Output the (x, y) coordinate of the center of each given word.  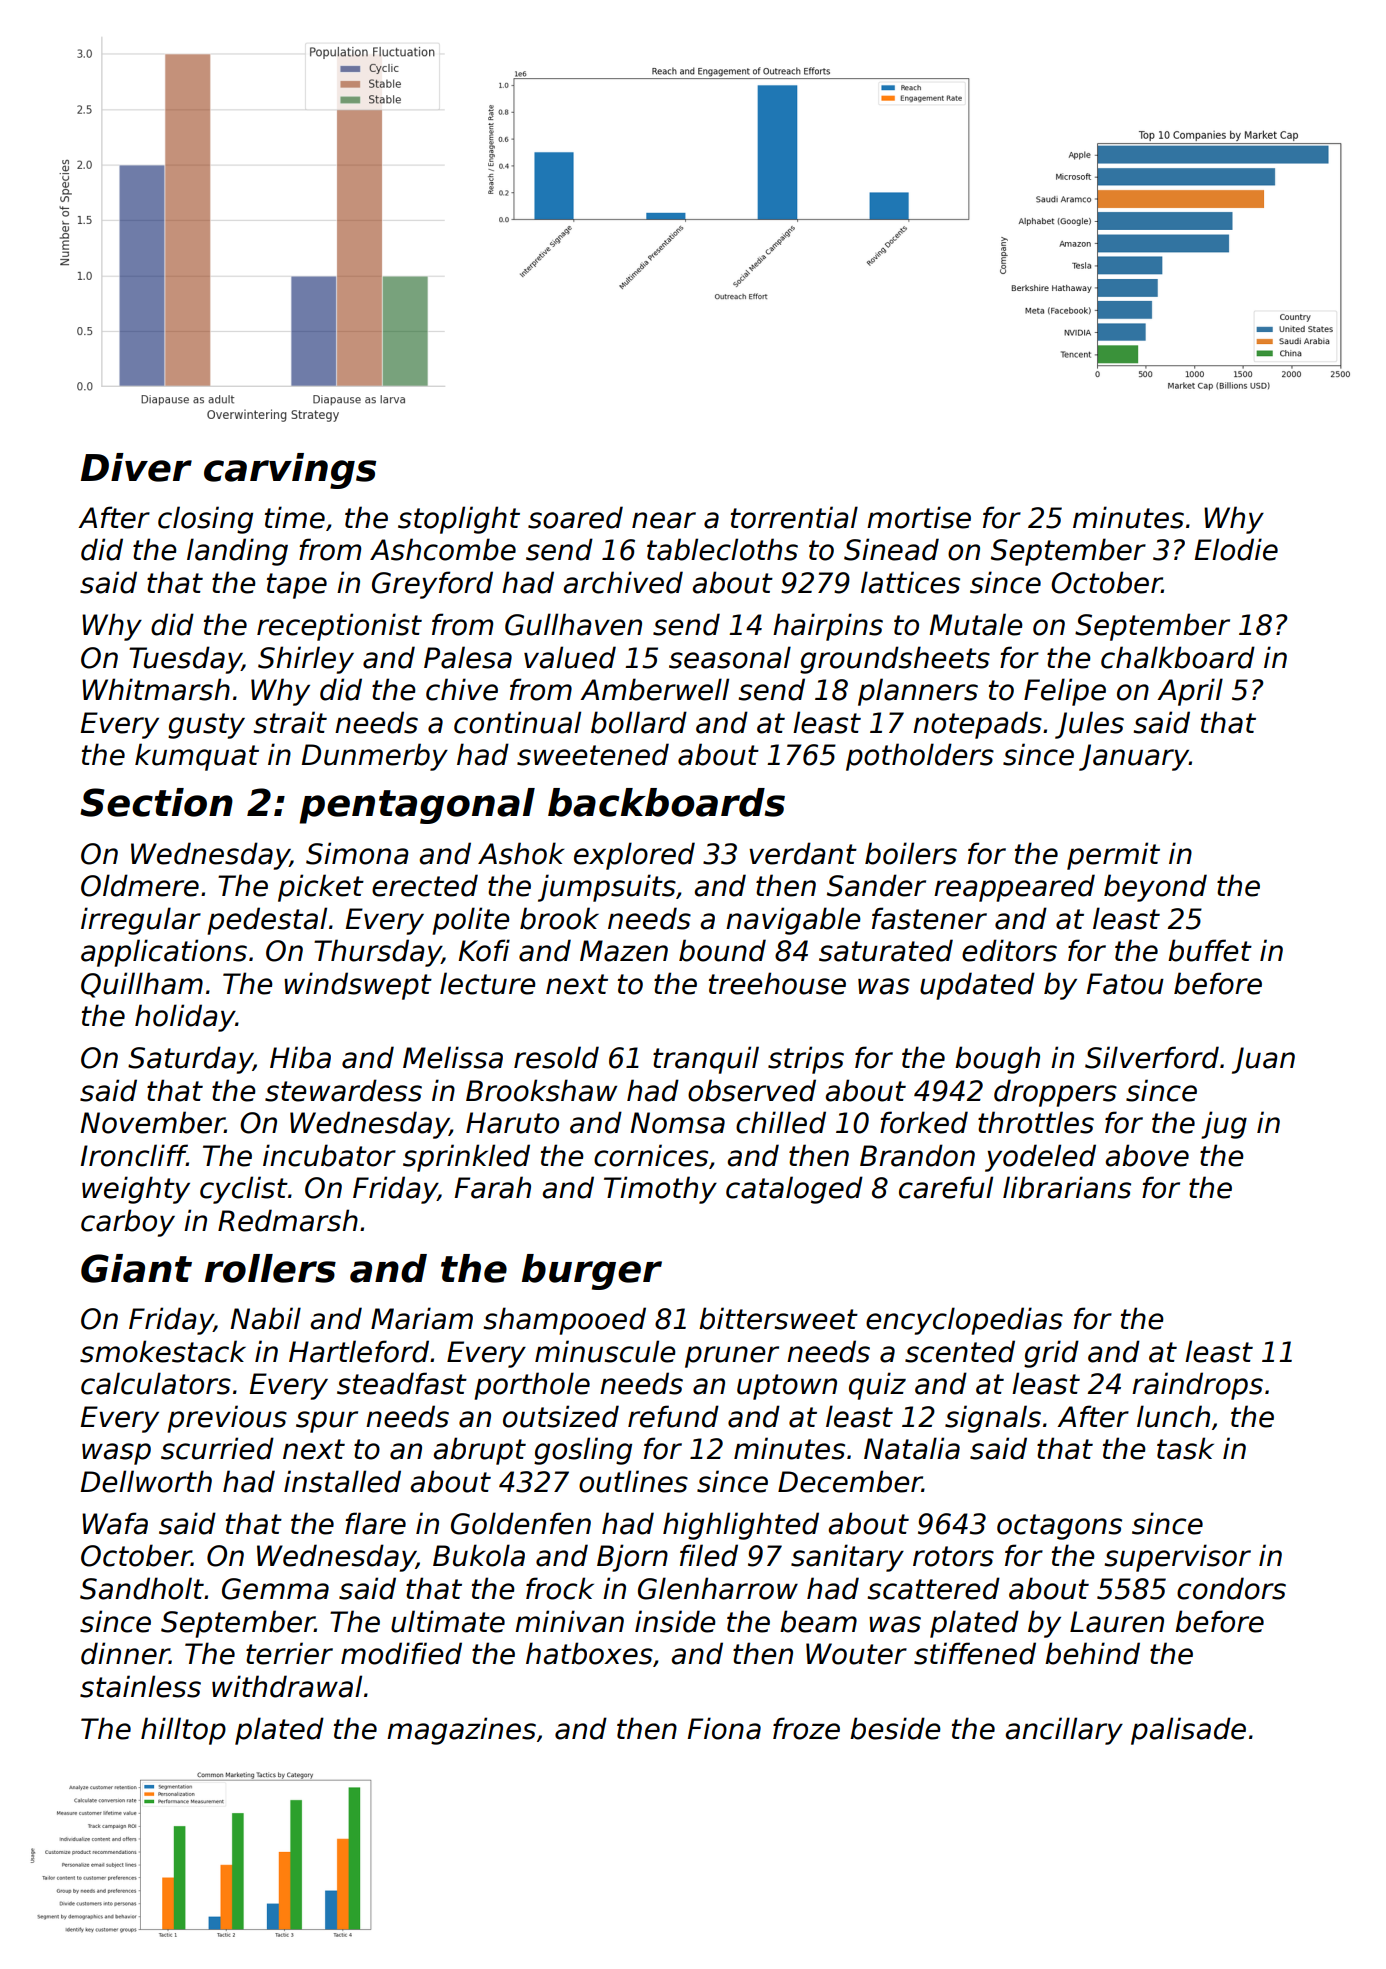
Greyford (432, 585)
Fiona (724, 1728)
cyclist (244, 1190)
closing (205, 520)
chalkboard (1178, 657)
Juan (1263, 1060)
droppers (1055, 1093)
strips (806, 1060)
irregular (141, 921)
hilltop (183, 1731)
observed (752, 1090)
